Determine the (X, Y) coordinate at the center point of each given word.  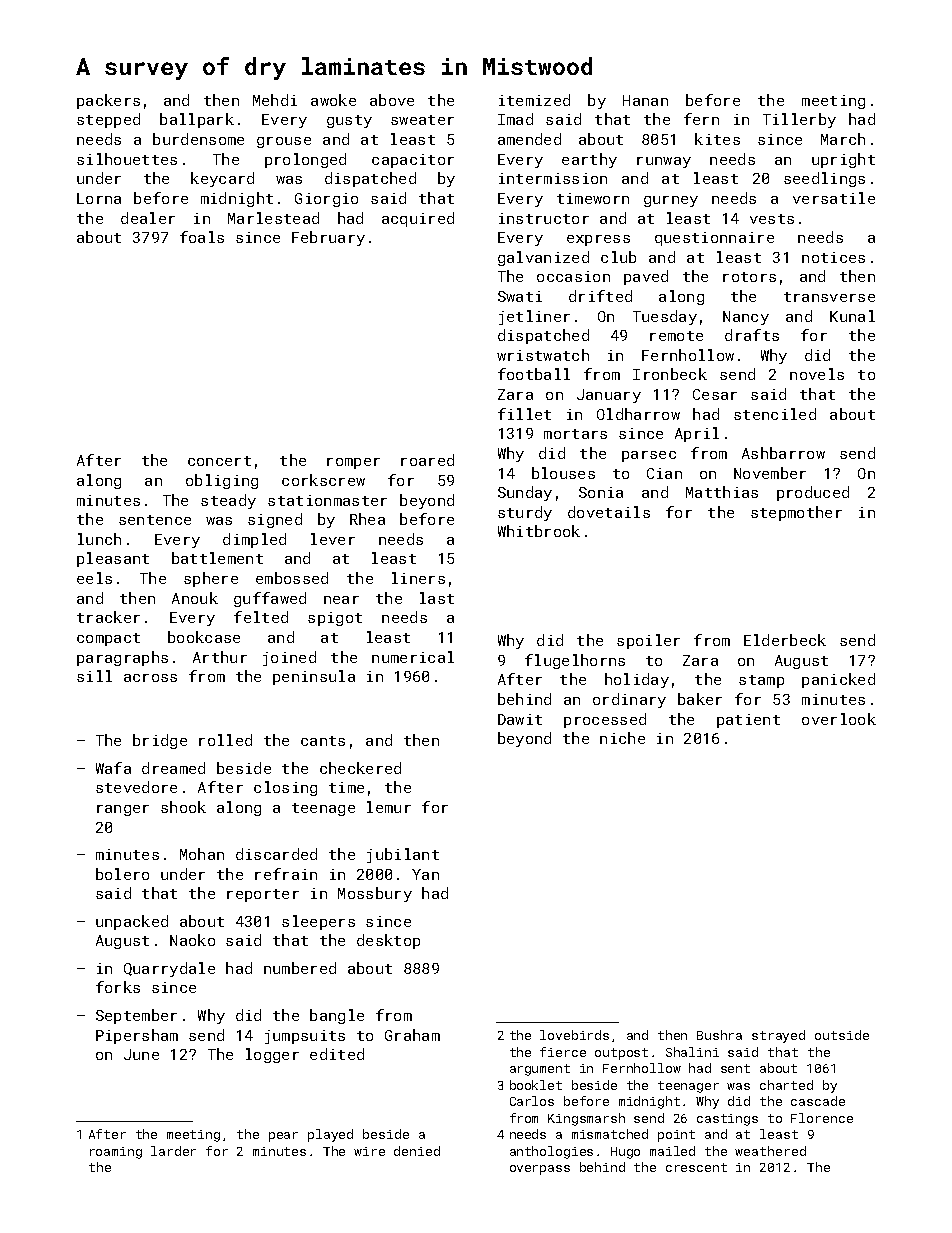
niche (622, 738)
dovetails (609, 512)
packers (108, 101)
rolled (225, 740)
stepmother (796, 513)
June (141, 1054)
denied (417, 1151)
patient (748, 721)
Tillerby (799, 120)
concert (219, 461)
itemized (534, 100)
